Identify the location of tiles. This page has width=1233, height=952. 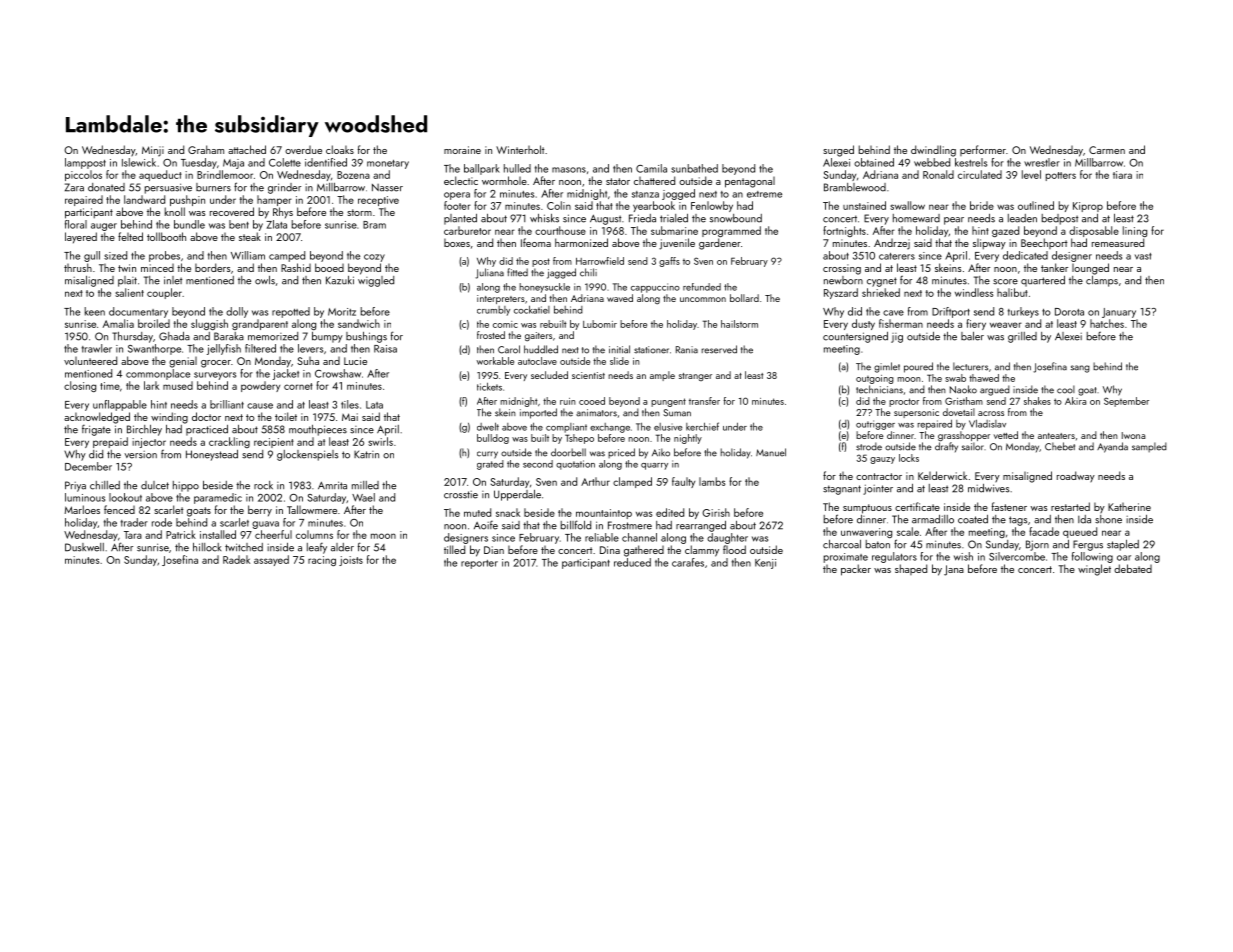
(350, 404).
